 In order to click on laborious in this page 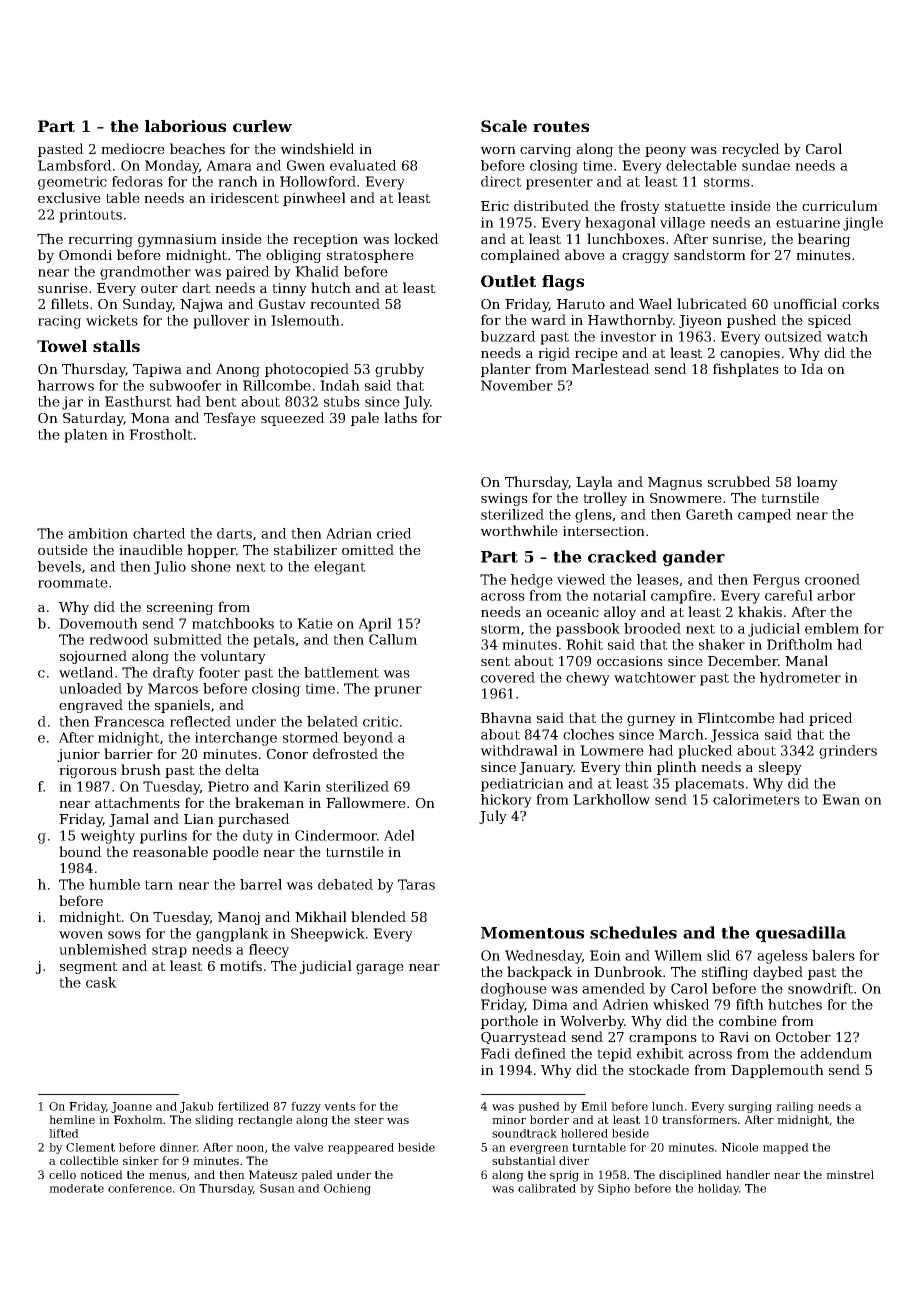, I will do `click(185, 126)`.
